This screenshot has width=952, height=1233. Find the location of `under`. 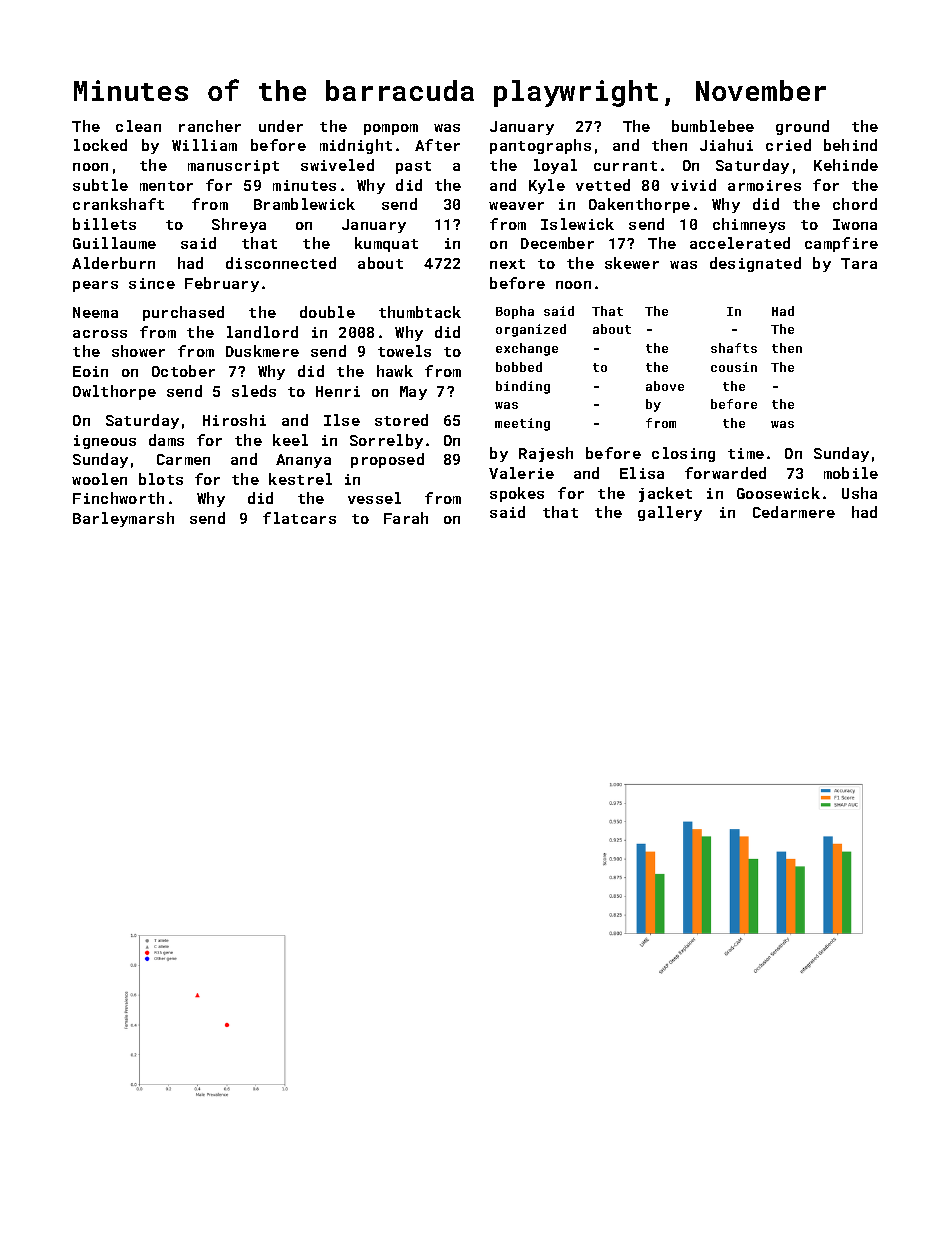

under is located at coordinates (281, 126).
